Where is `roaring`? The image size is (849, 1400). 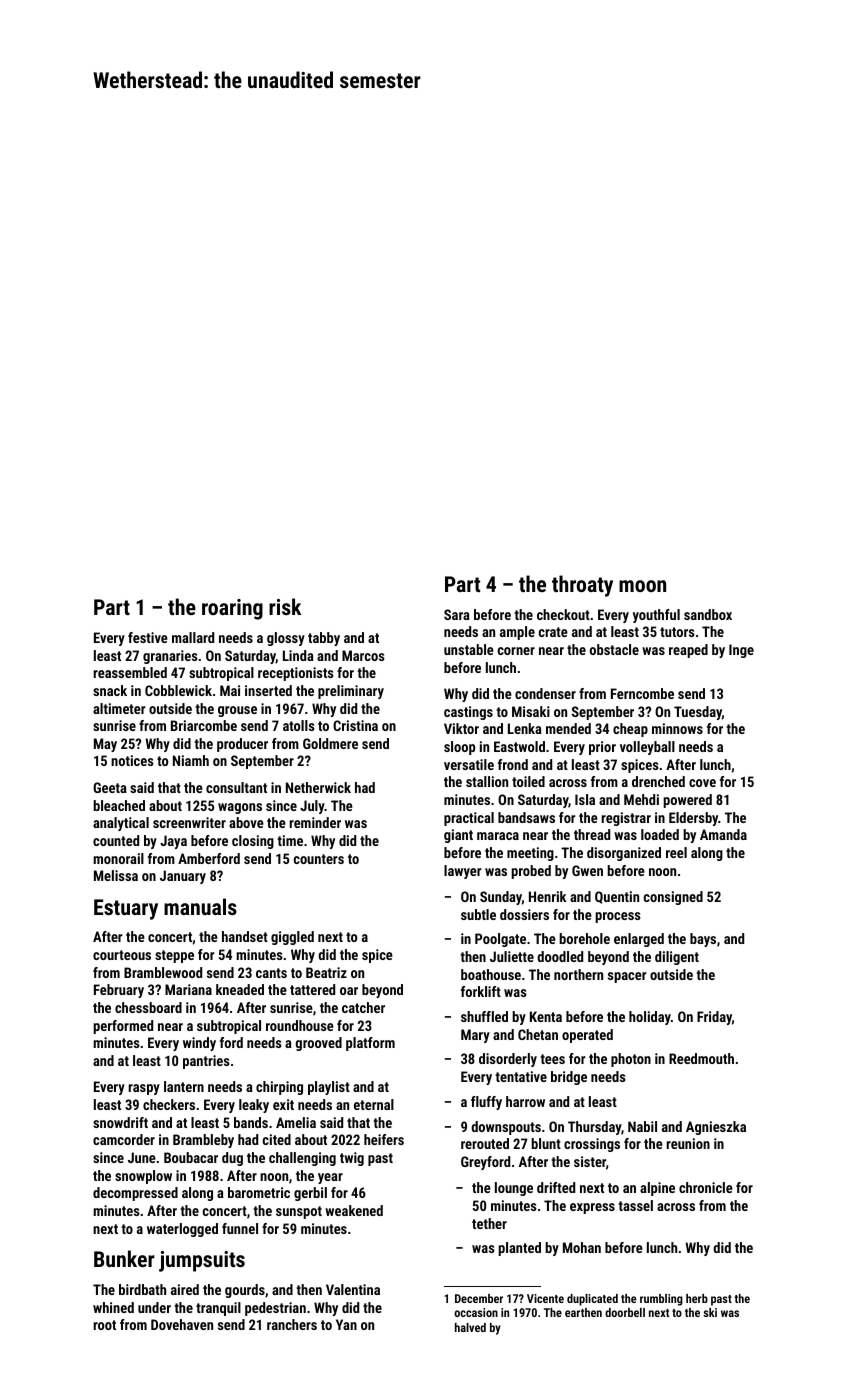 roaring is located at coordinates (232, 609).
